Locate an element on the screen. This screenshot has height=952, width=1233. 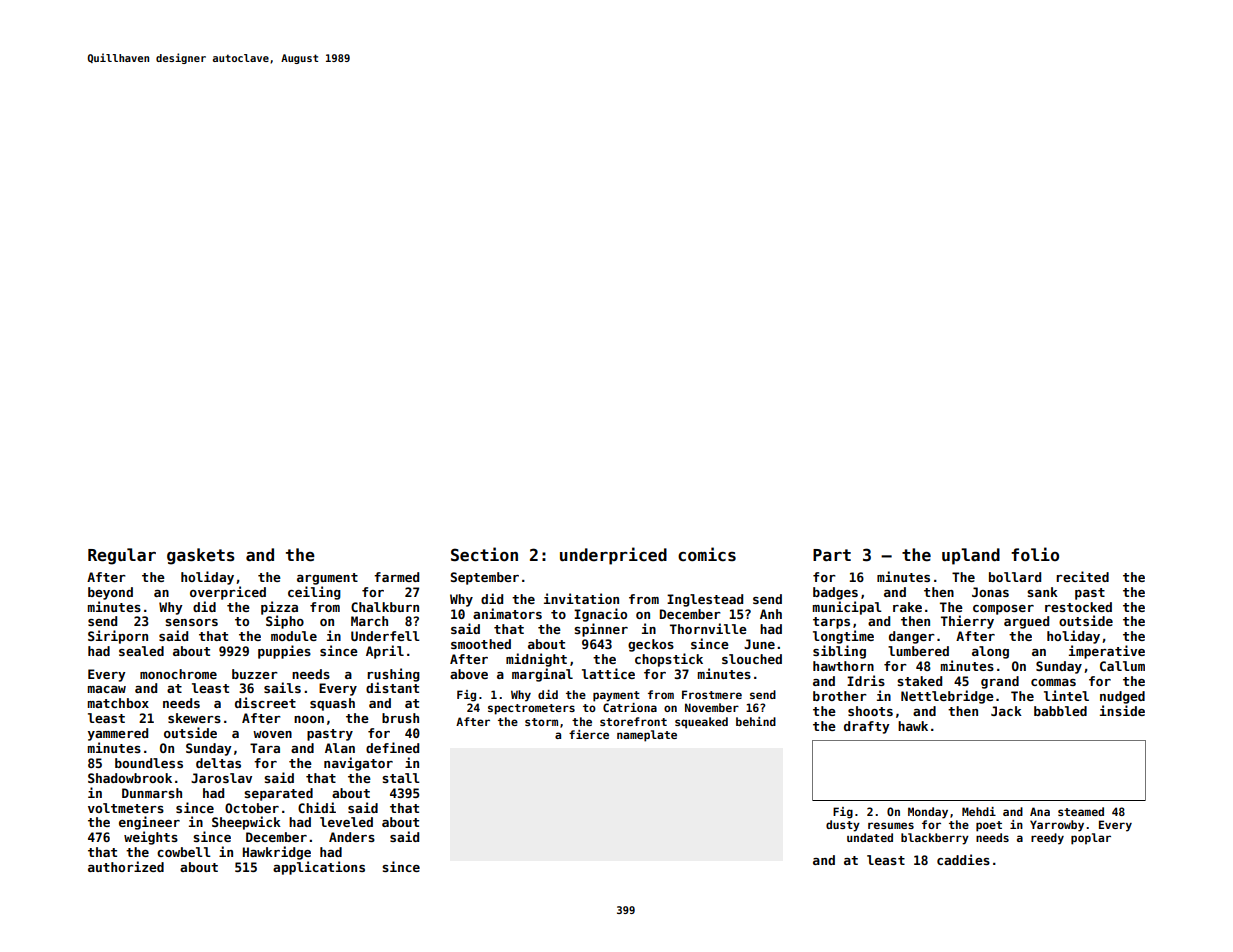
underpriced is located at coordinates (613, 556).
